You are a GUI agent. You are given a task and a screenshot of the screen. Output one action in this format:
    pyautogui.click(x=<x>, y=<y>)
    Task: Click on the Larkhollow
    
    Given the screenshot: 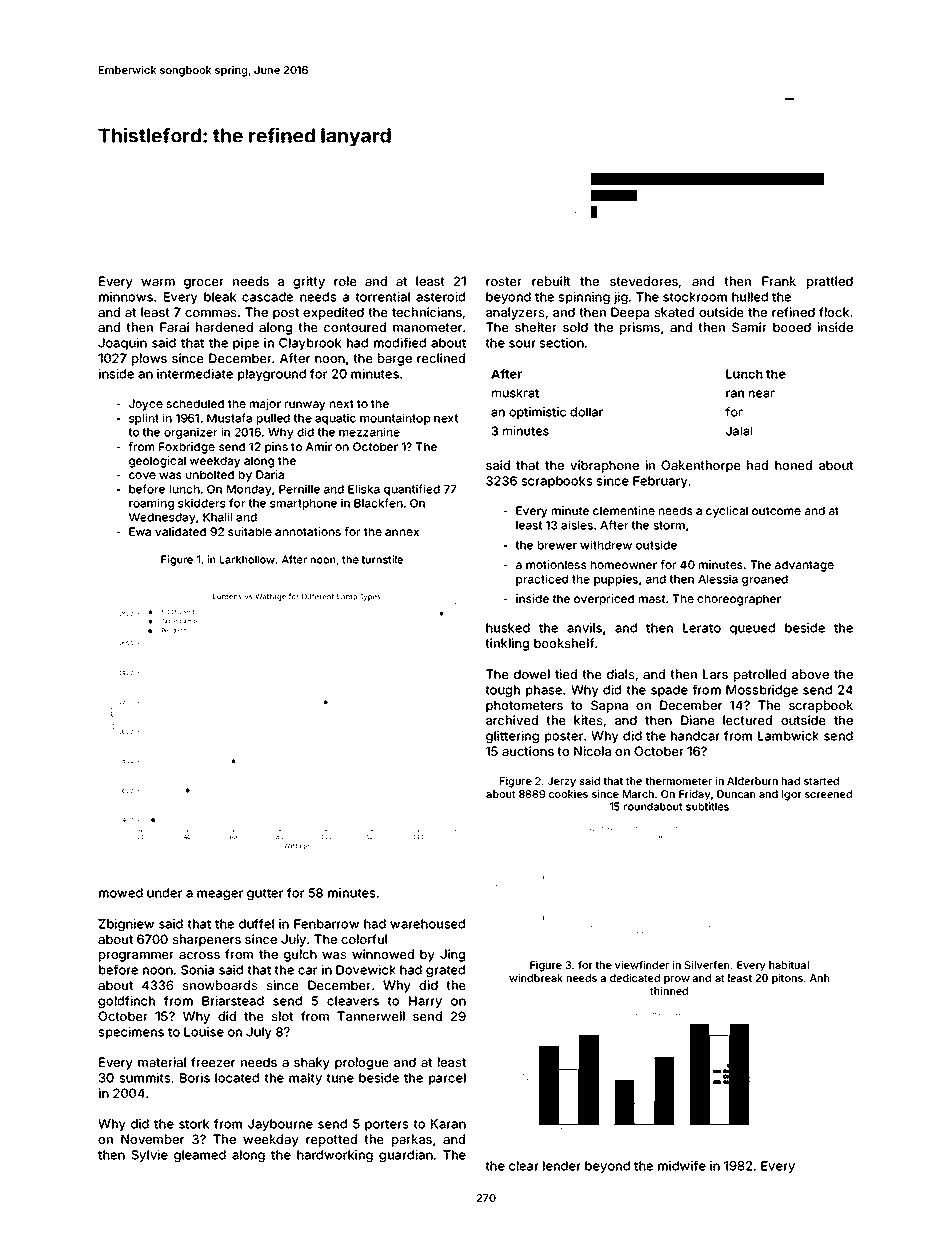 What is the action you would take?
    pyautogui.click(x=247, y=559)
